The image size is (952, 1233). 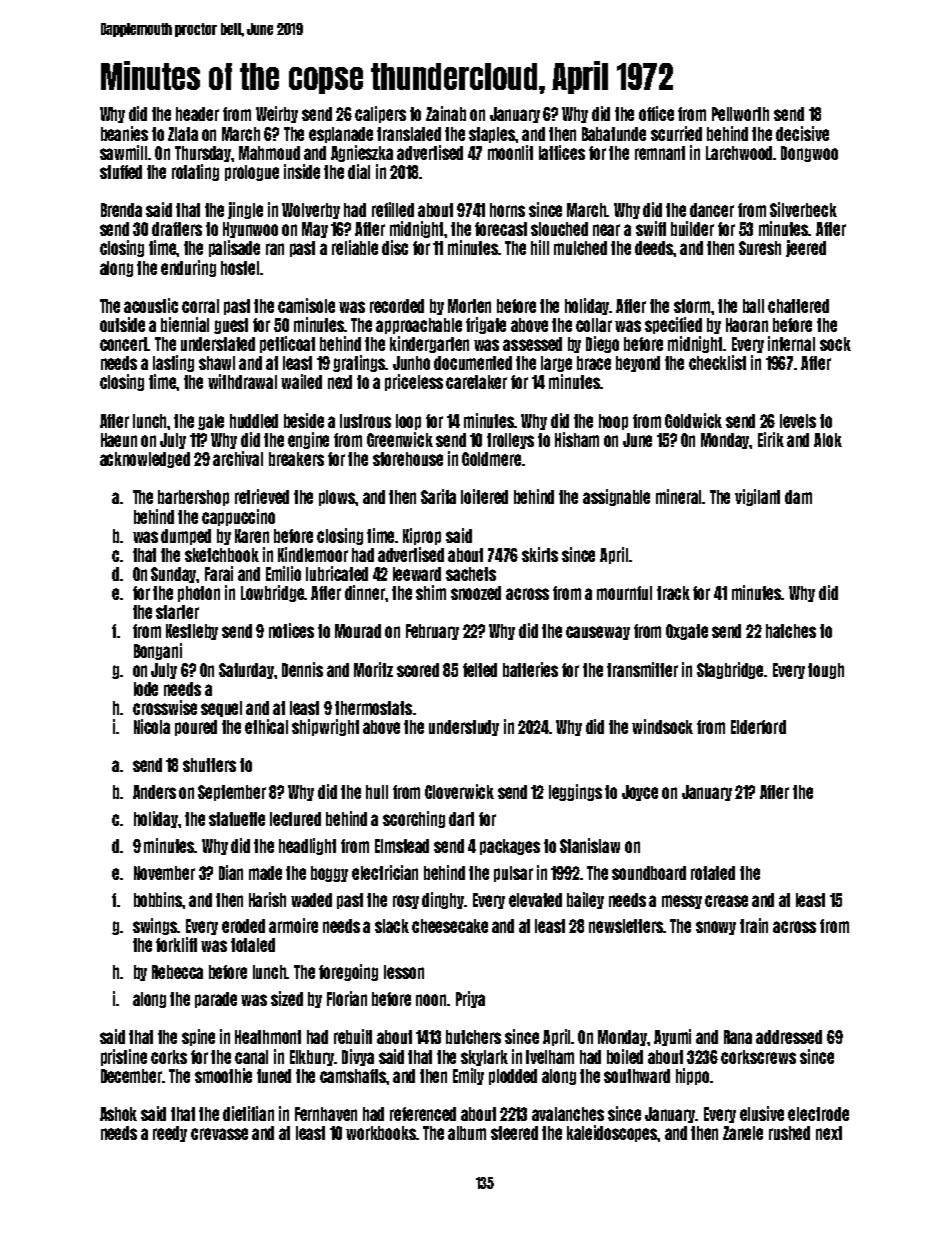 I want to click on Silverbeck, so click(x=803, y=209).
